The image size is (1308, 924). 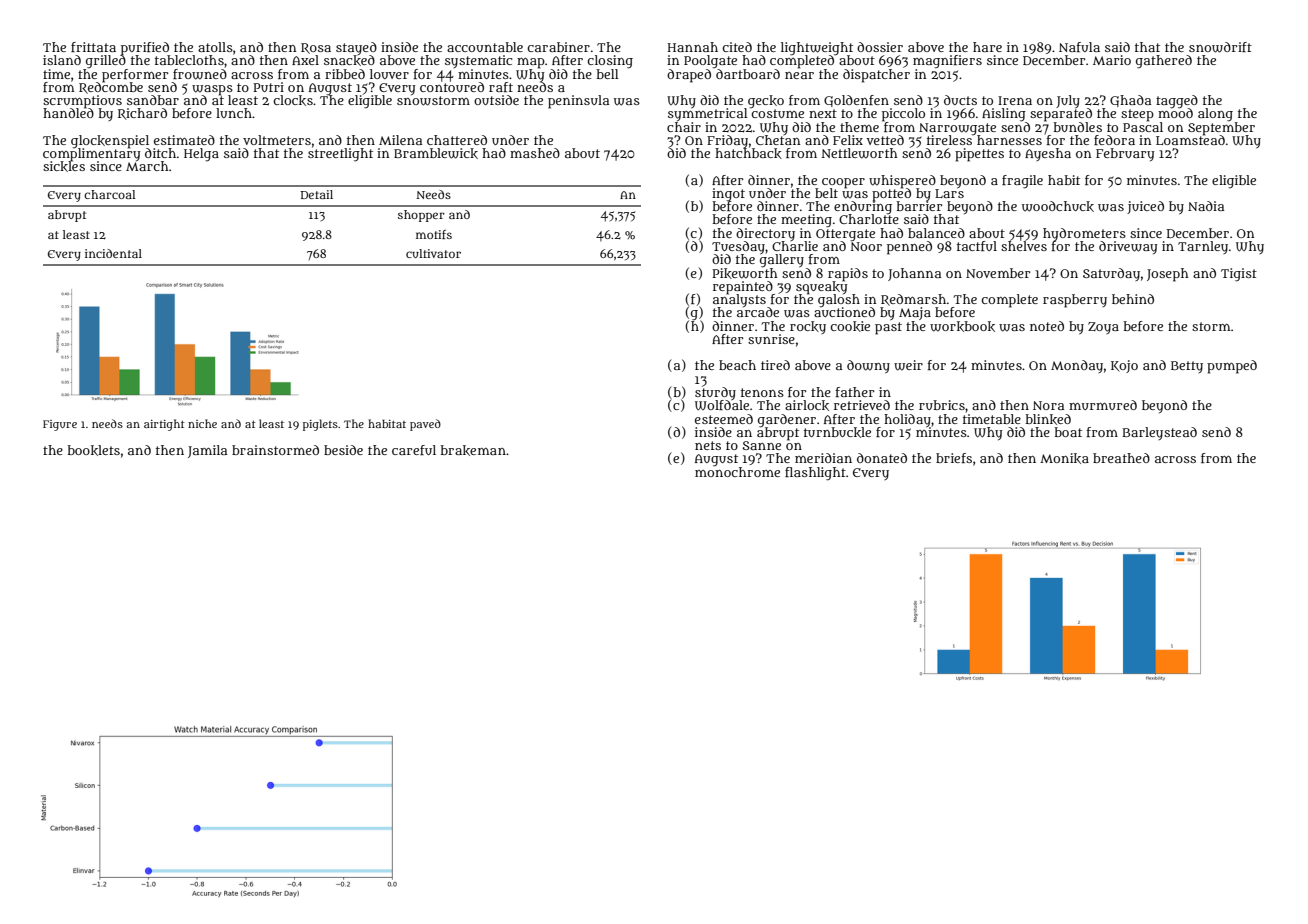 I want to click on Nora, so click(x=1048, y=405).
